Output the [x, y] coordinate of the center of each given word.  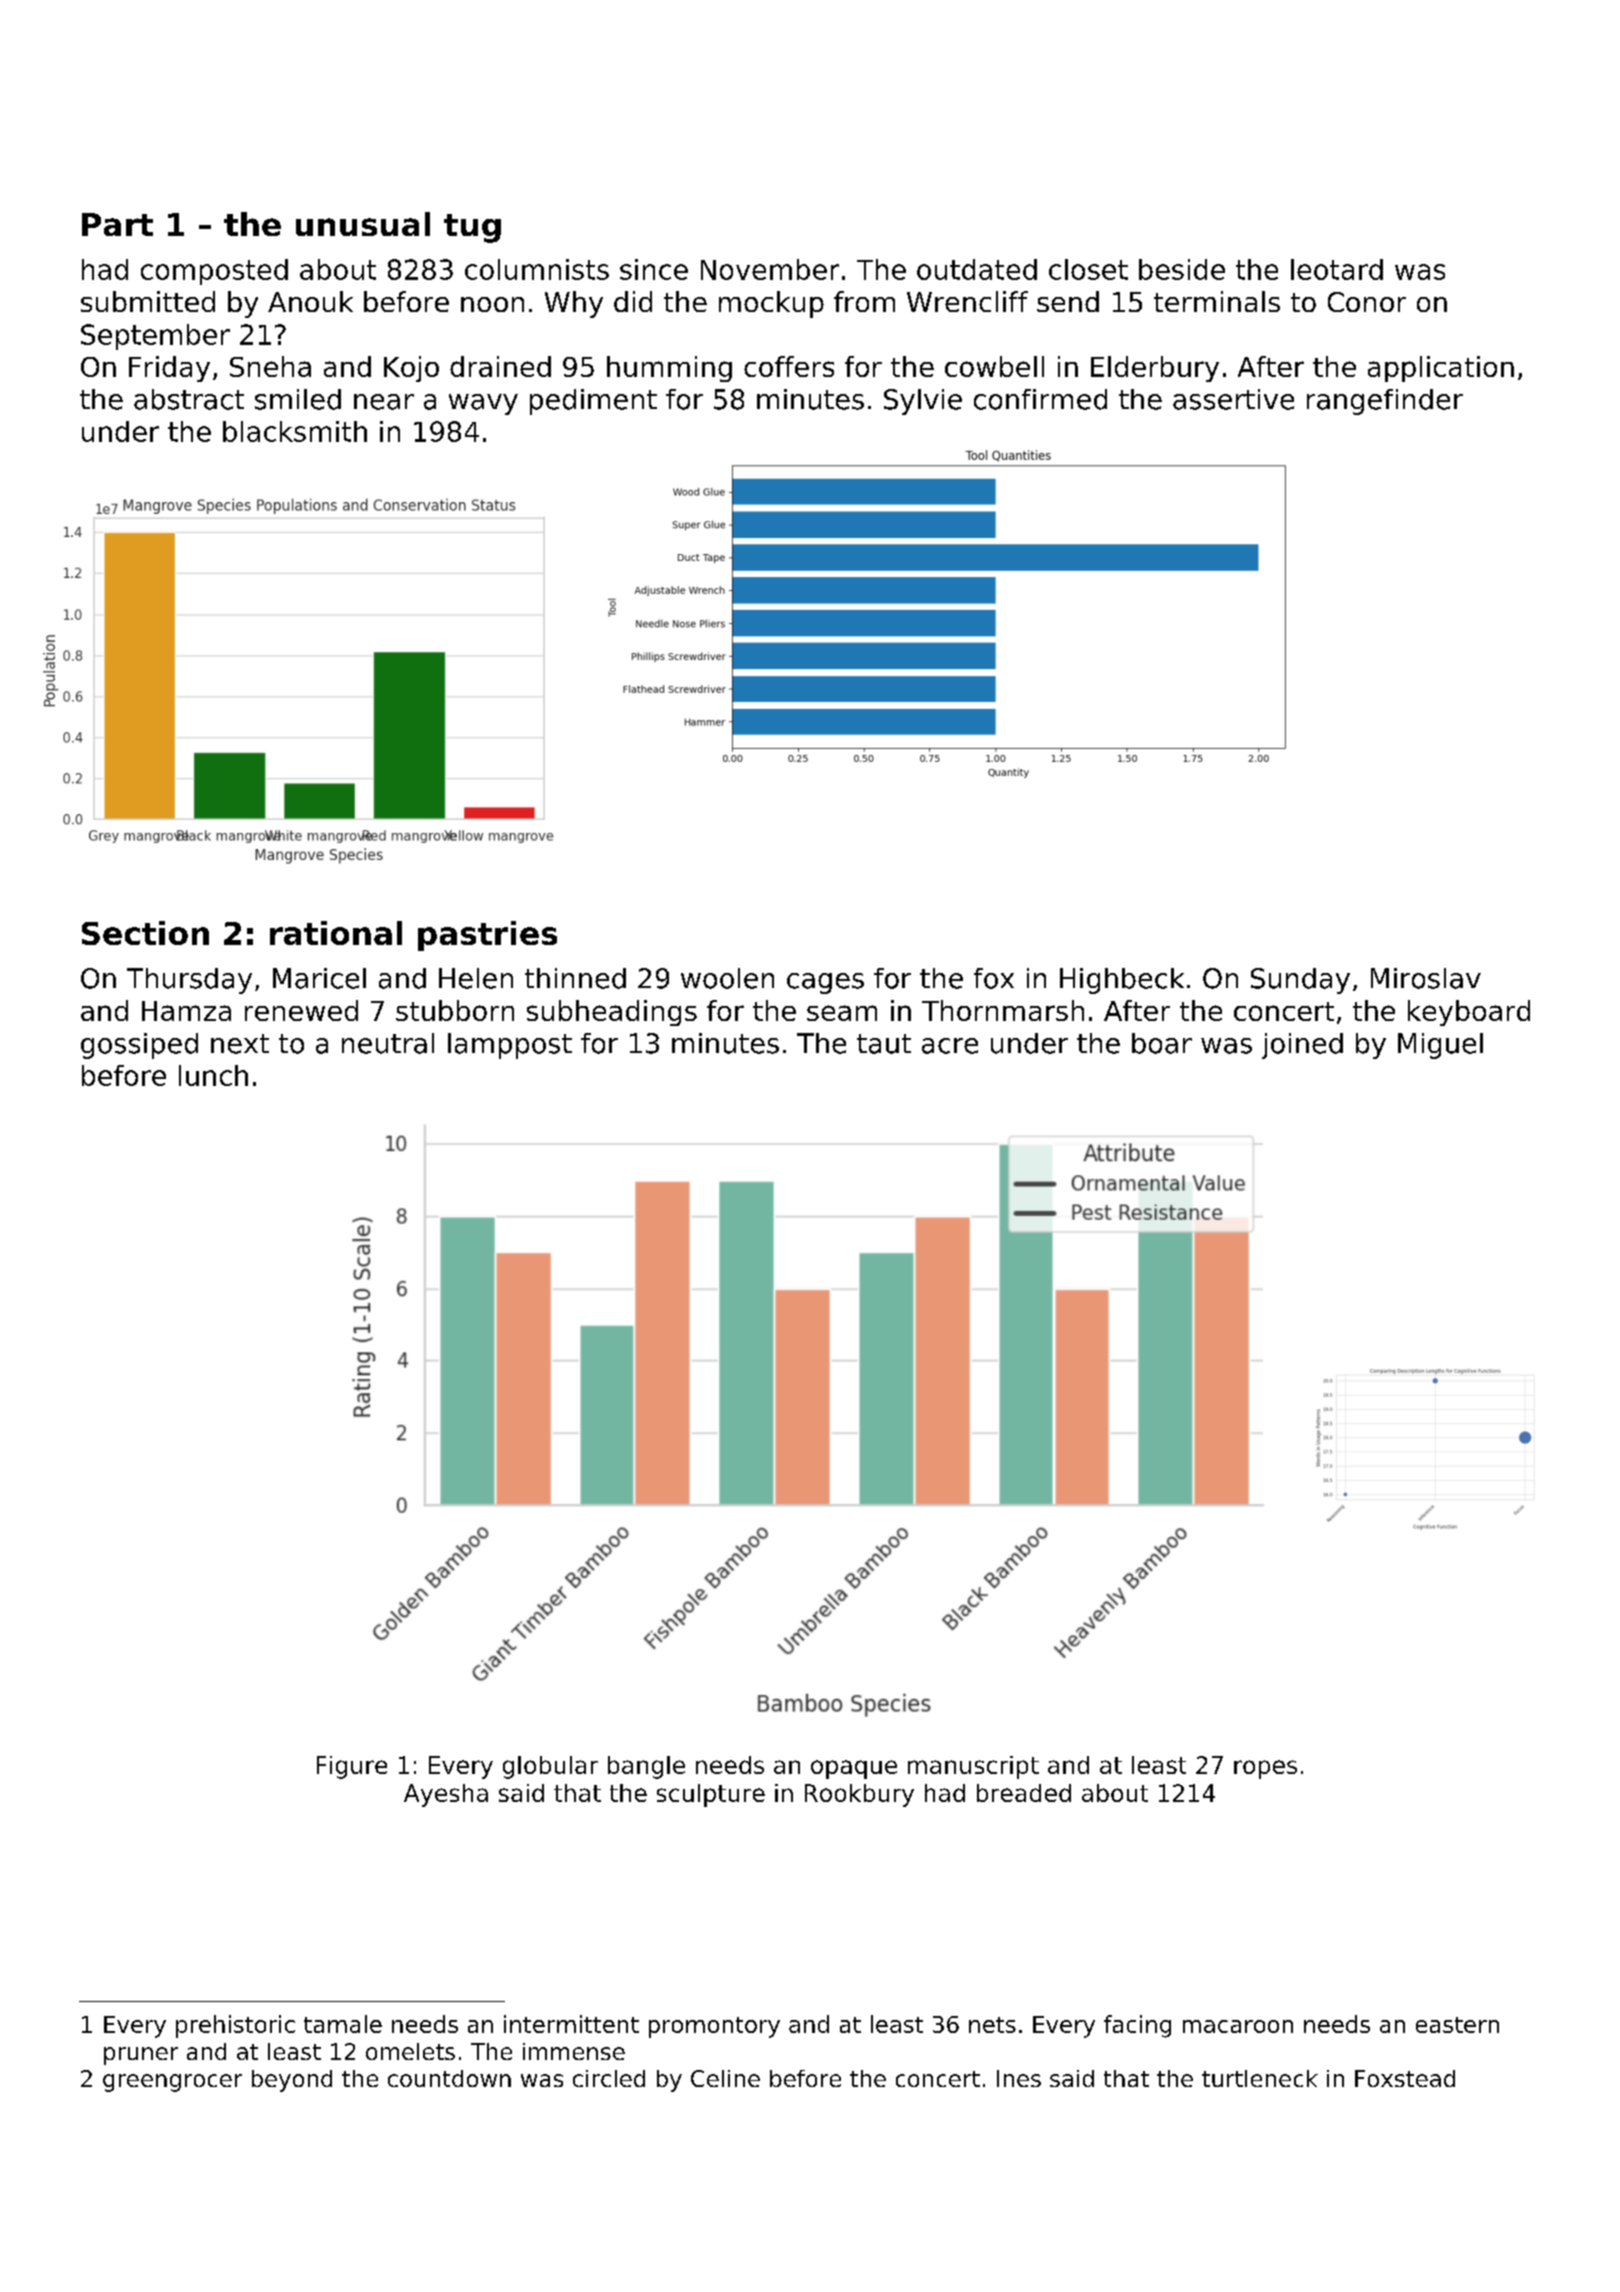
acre [950, 1046]
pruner [141, 2056]
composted [214, 272]
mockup [771, 304]
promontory [714, 2027]
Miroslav [1426, 978]
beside [1182, 269]
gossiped [139, 1046]
